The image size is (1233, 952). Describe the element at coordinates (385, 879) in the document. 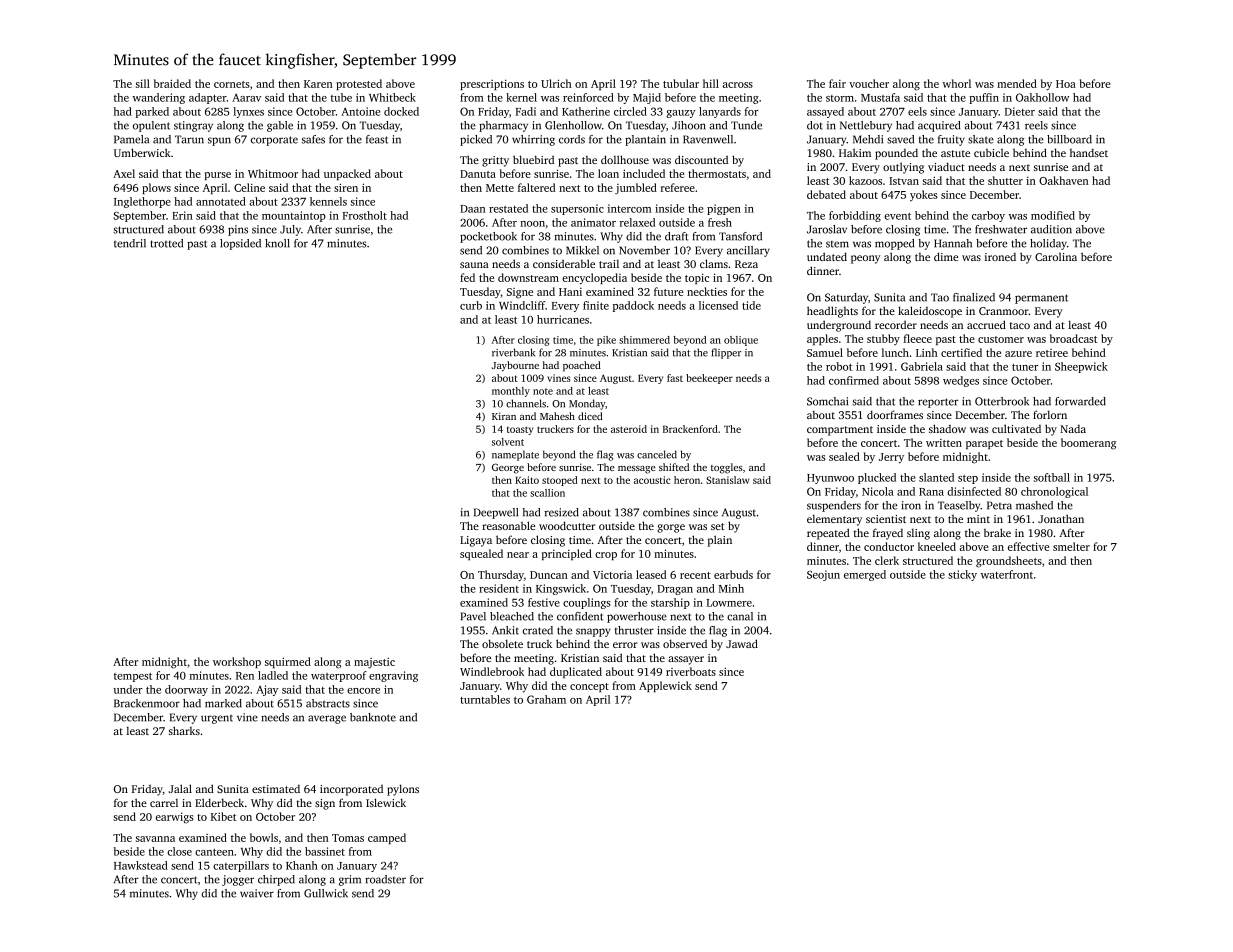

I see `roadster` at that location.
